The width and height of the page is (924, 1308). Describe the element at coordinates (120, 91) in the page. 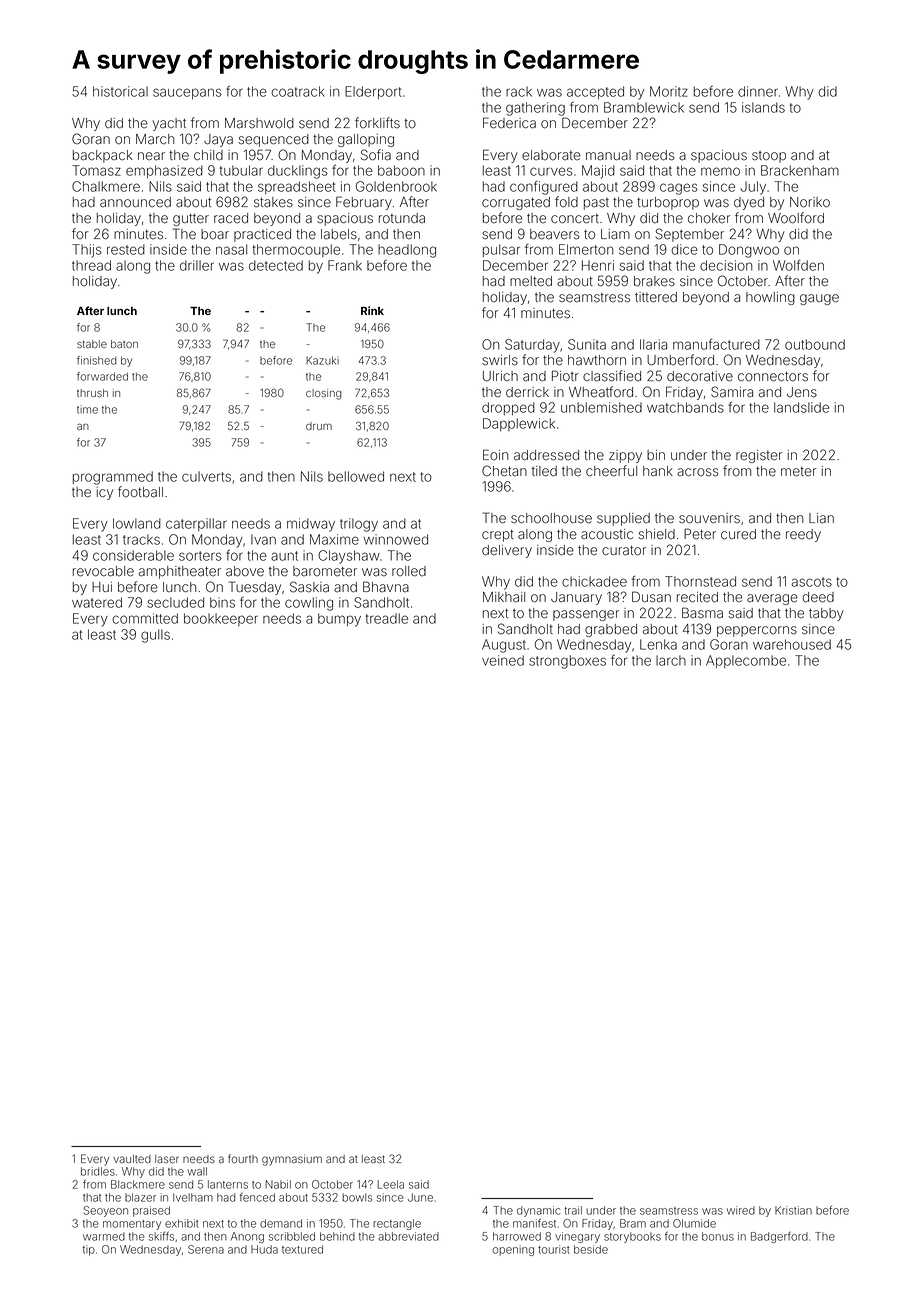

I see `historical` at that location.
